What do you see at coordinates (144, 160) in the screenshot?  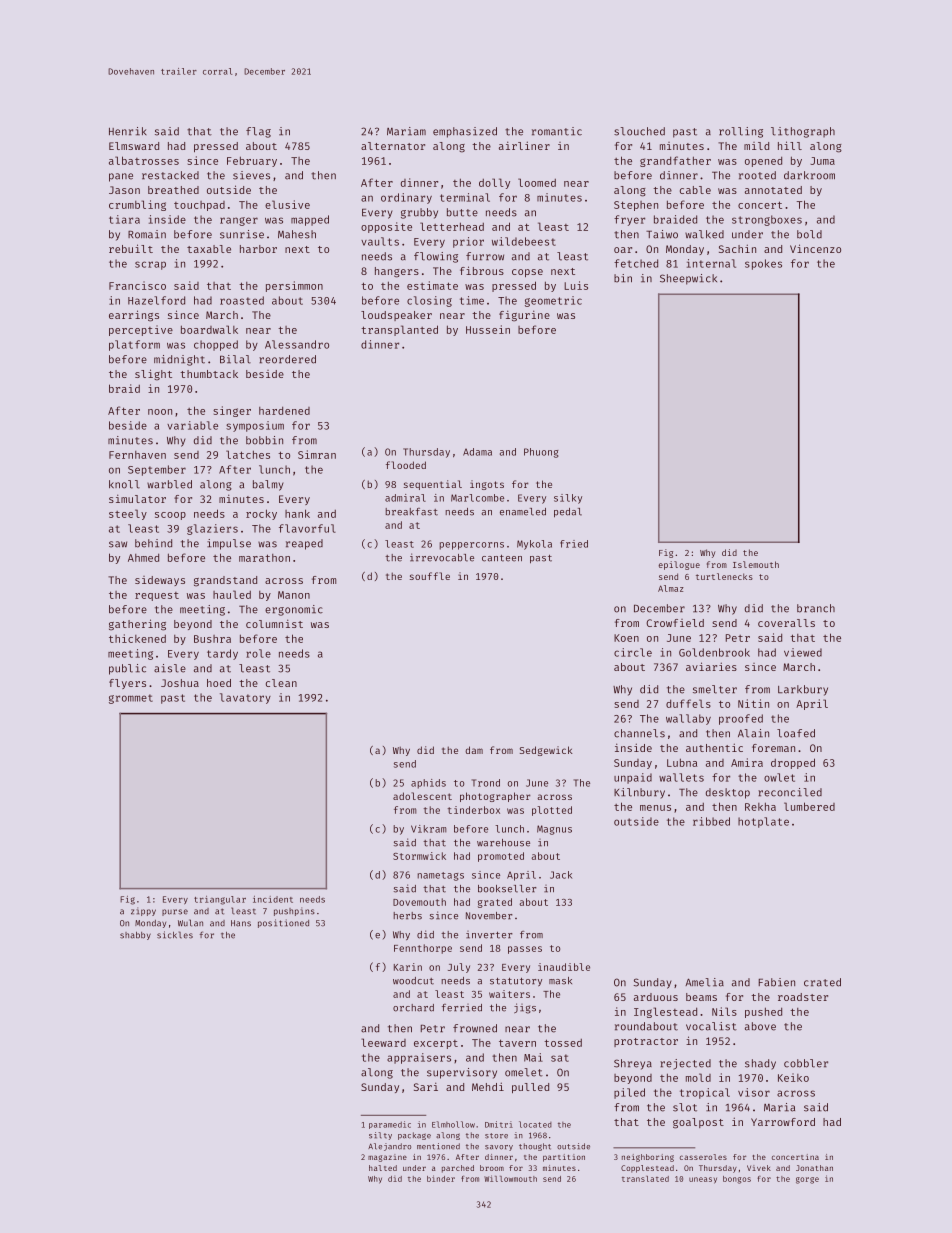 I see `albatrosses` at bounding box center [144, 160].
